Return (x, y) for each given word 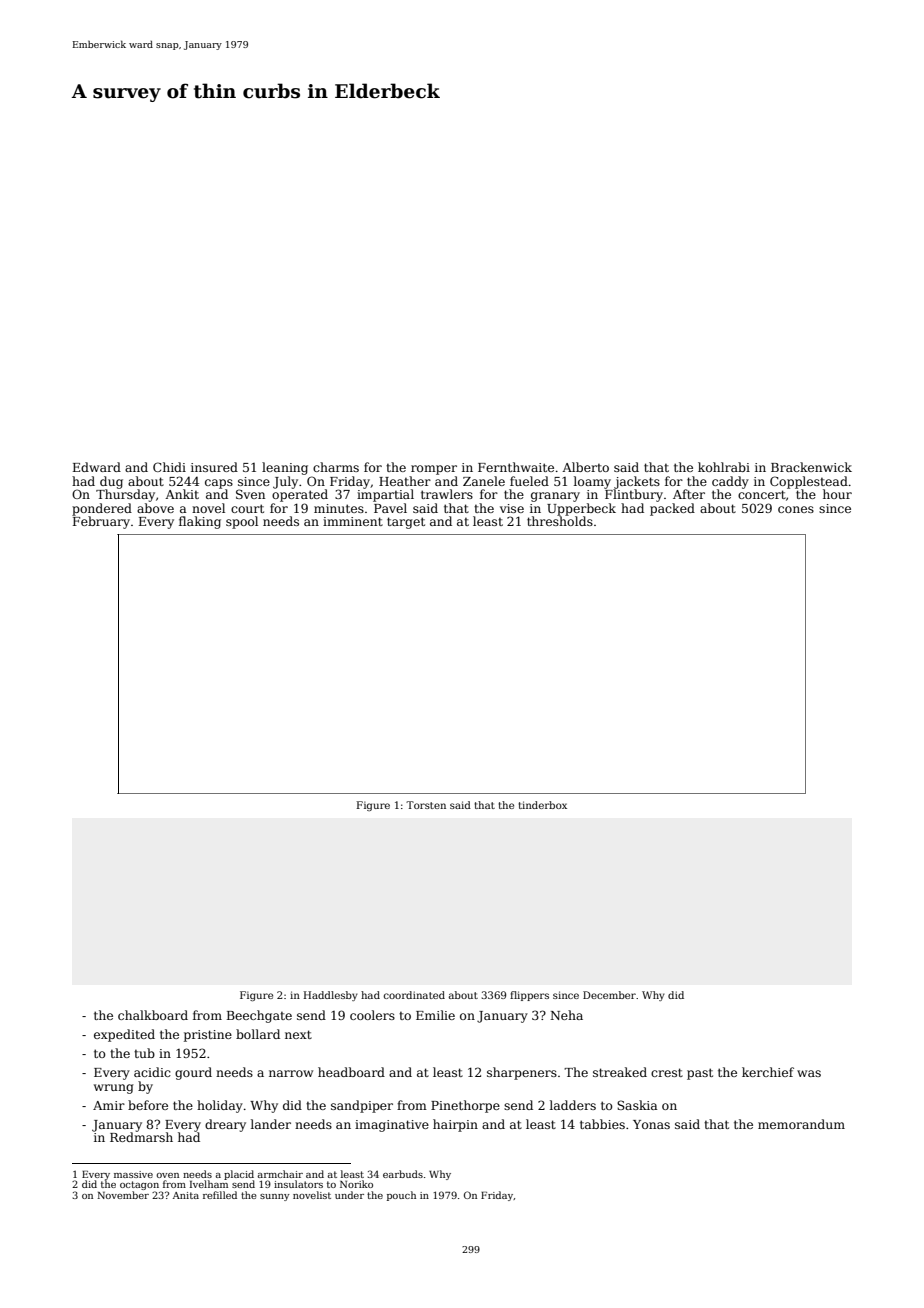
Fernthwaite (516, 467)
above (155, 508)
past (700, 1074)
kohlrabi (724, 467)
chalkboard (153, 1015)
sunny (275, 1197)
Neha (566, 1015)
